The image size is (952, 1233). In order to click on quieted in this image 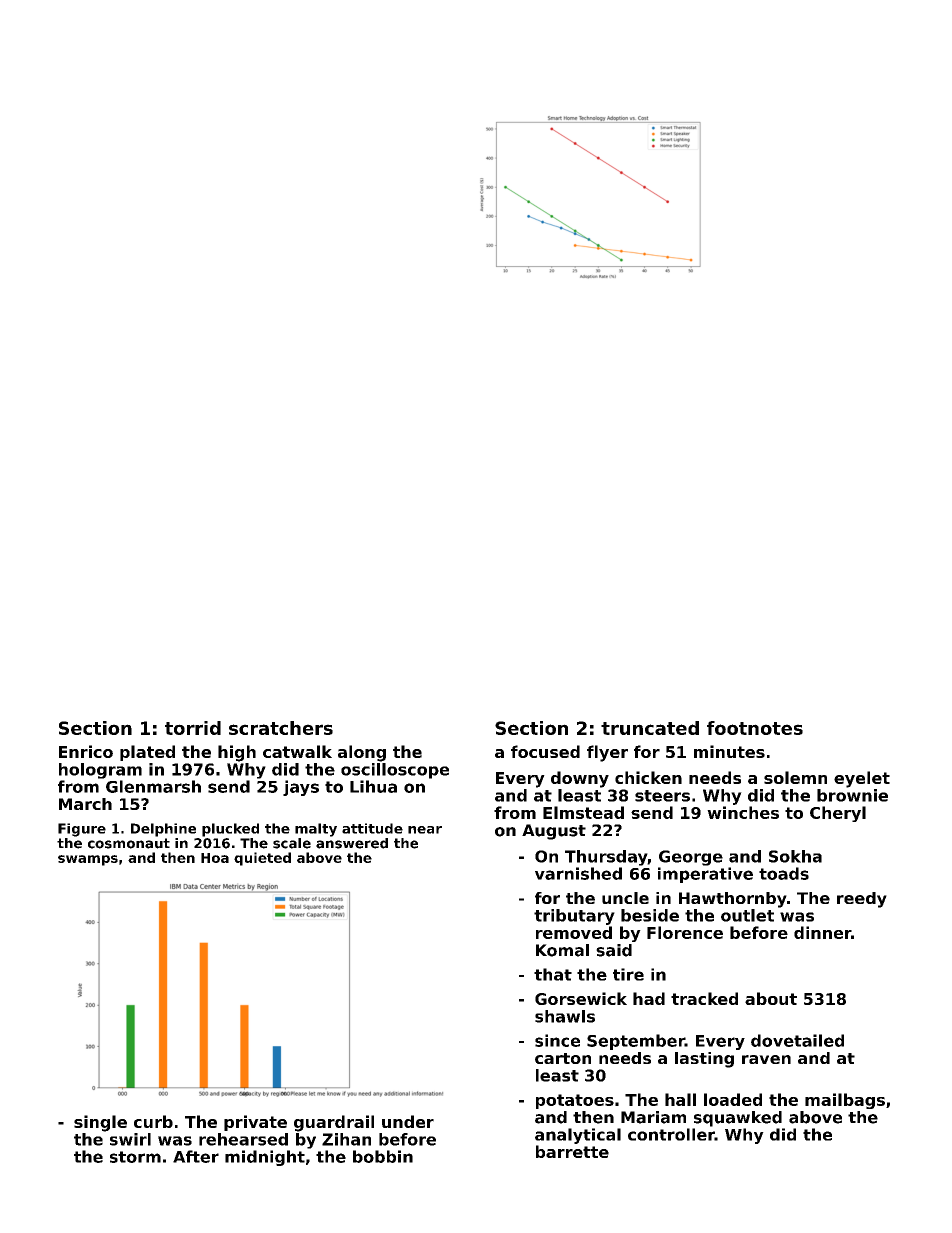, I will do `click(262, 859)`.
